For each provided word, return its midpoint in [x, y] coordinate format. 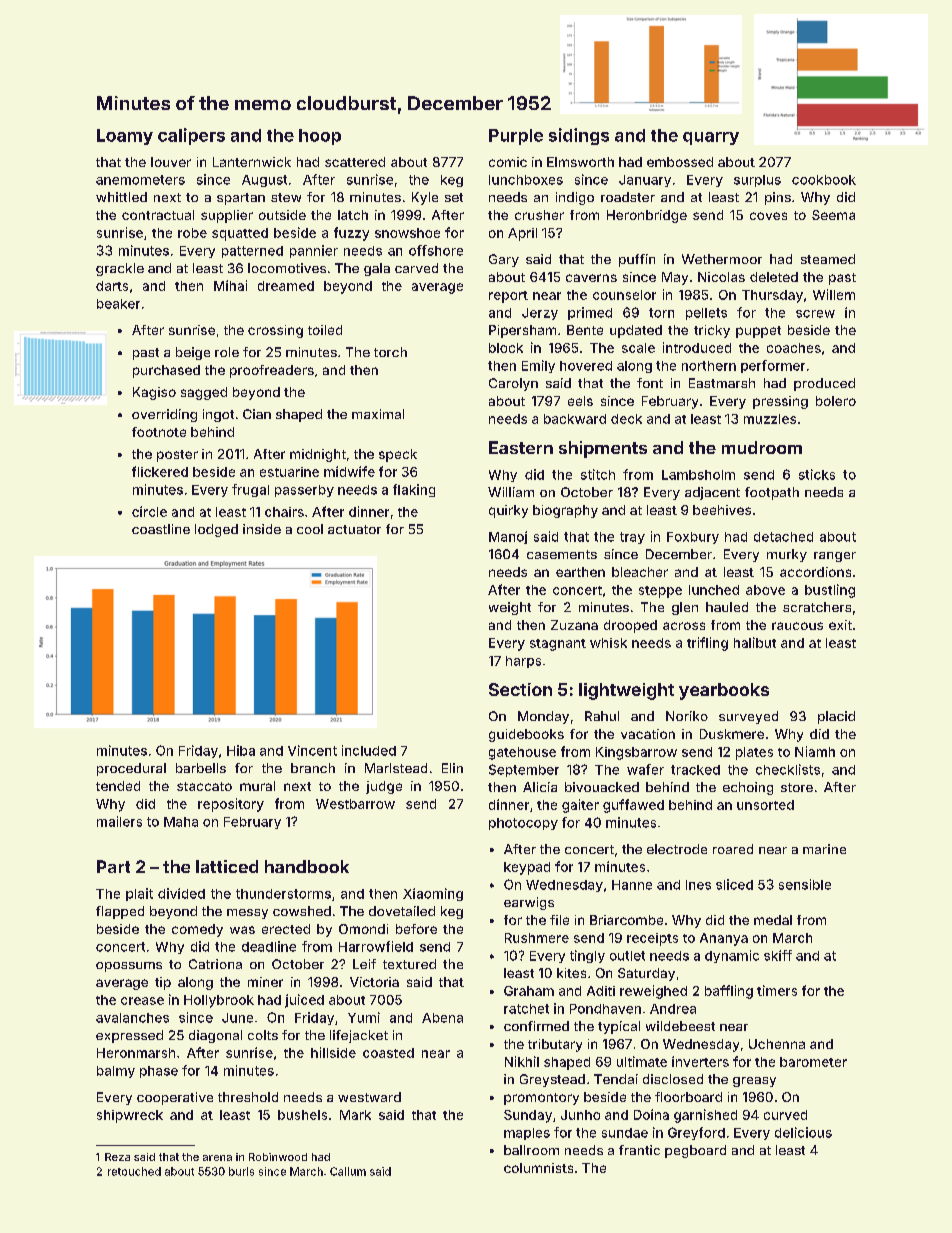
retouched [134, 1171]
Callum [348, 1171]
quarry [711, 138]
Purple [516, 137]
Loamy [125, 137]
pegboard [695, 1151]
